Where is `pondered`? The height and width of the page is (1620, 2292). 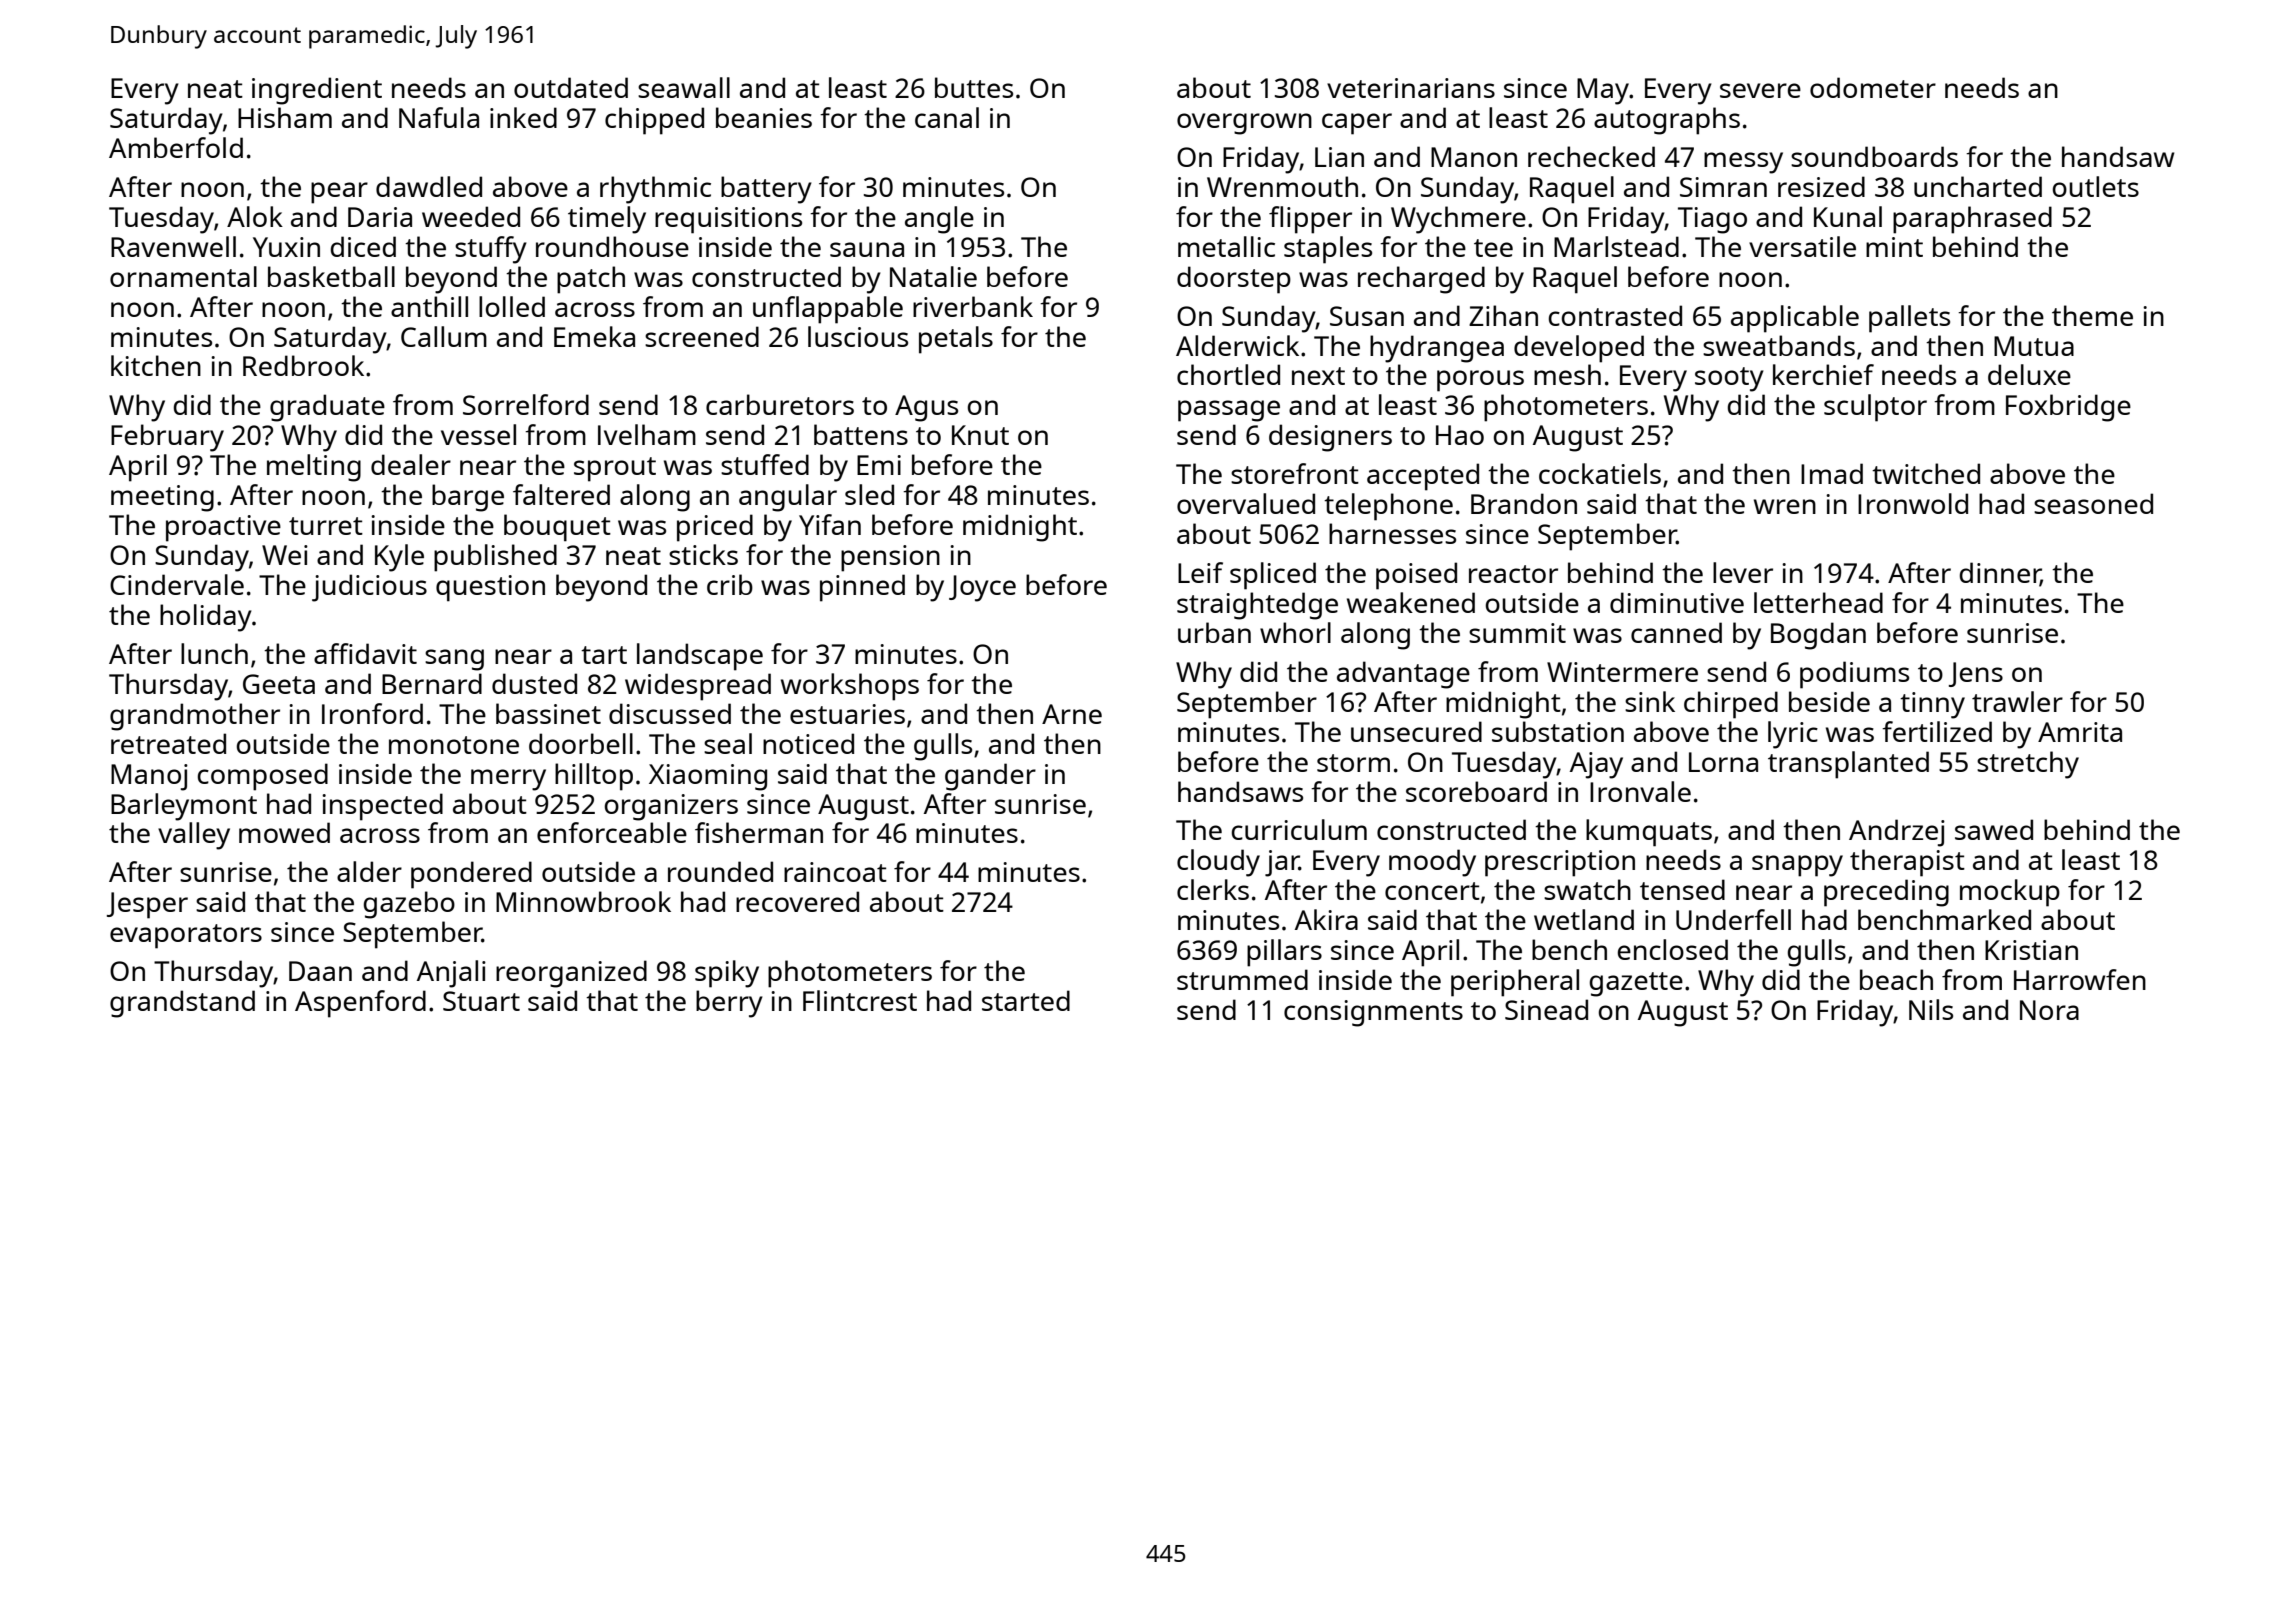
pondered is located at coordinates (471, 875).
